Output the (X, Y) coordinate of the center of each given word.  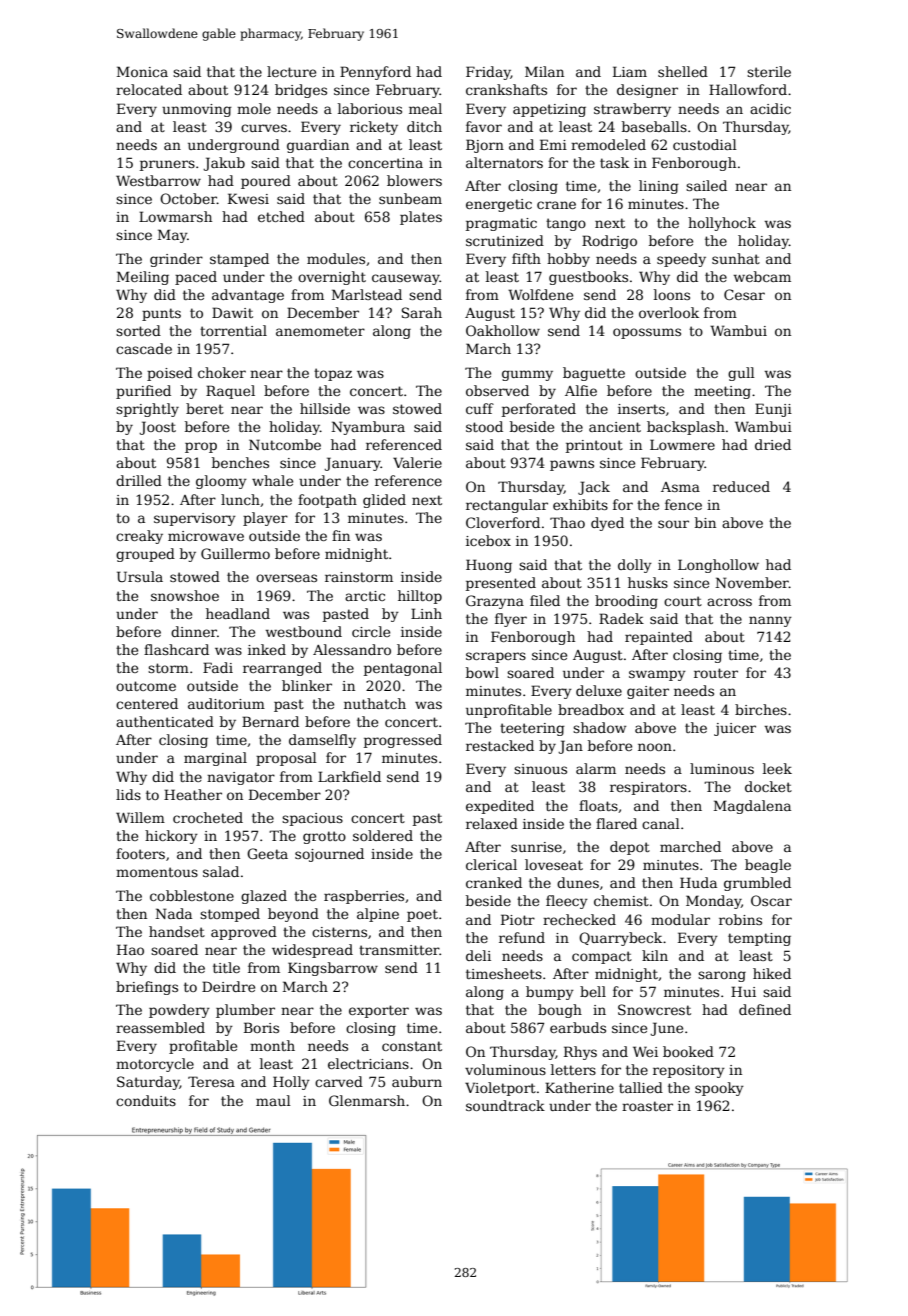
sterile (769, 71)
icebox (488, 540)
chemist (621, 900)
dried (773, 444)
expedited (500, 807)
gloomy (221, 482)
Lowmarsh (175, 216)
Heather (193, 794)
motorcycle (155, 1065)
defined (765, 1009)
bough (560, 1011)
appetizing (549, 110)
